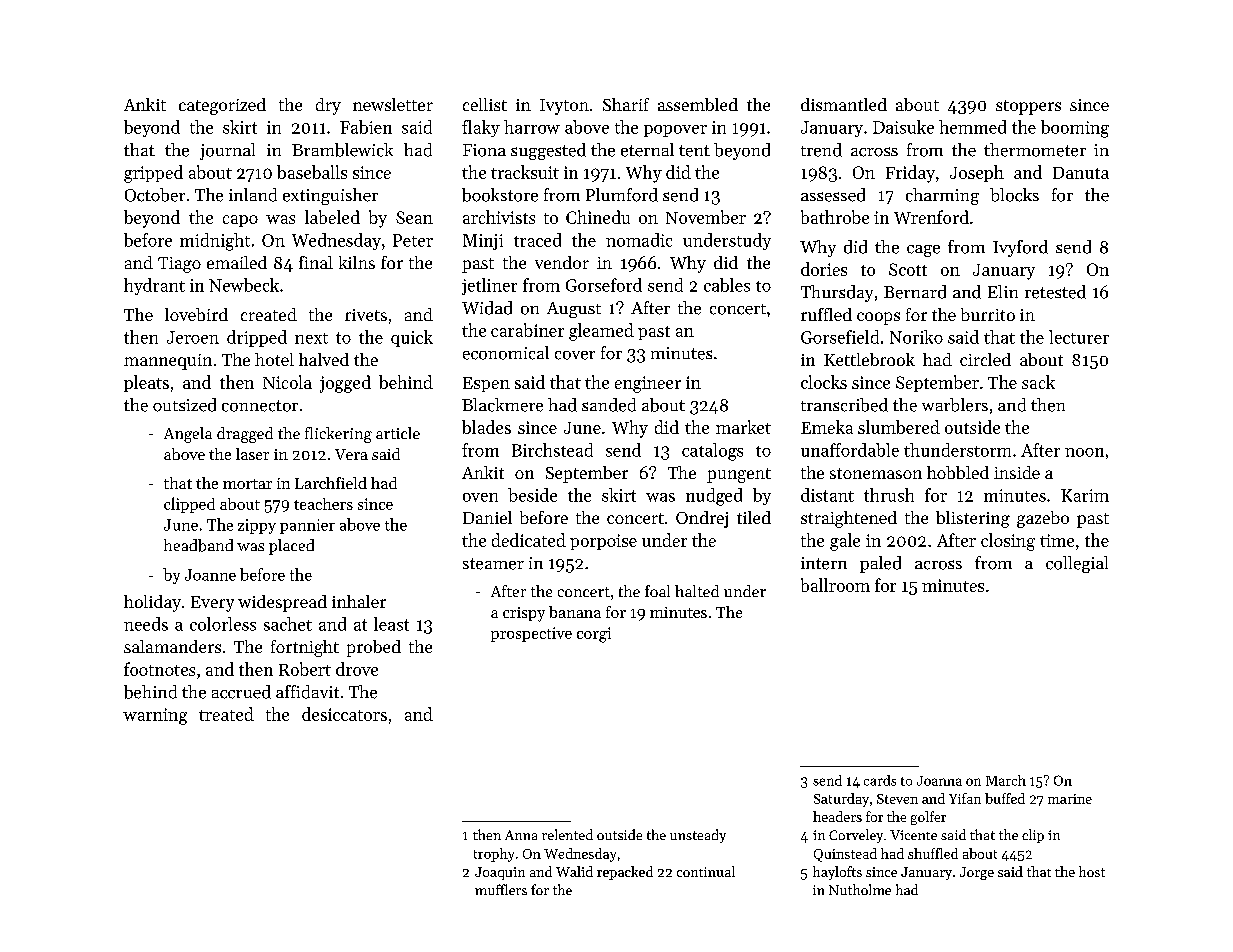  Describe the element at coordinates (1020, 248) in the screenshot. I see `Ivyford` at that location.
